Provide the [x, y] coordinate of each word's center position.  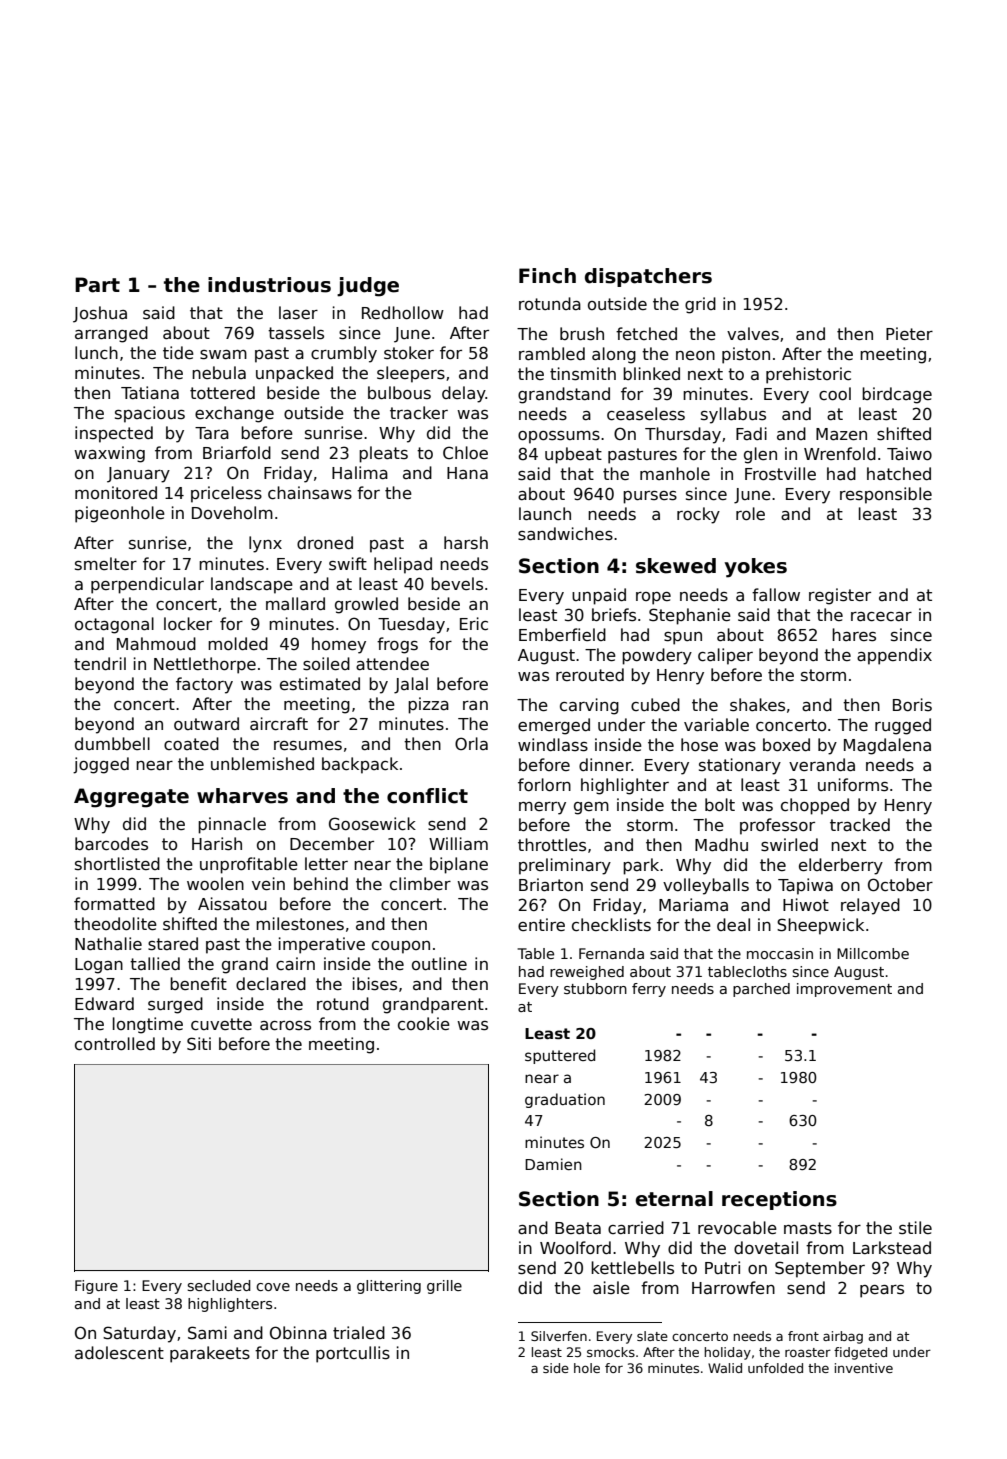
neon [695, 355]
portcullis [353, 1354]
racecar [881, 617]
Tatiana [150, 393]
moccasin [780, 953]
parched [761, 990]
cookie [424, 1024]
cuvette [221, 1024]
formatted [114, 904]
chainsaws [310, 493]
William [458, 843]
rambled [552, 354]
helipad [403, 565]
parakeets [210, 1354]
